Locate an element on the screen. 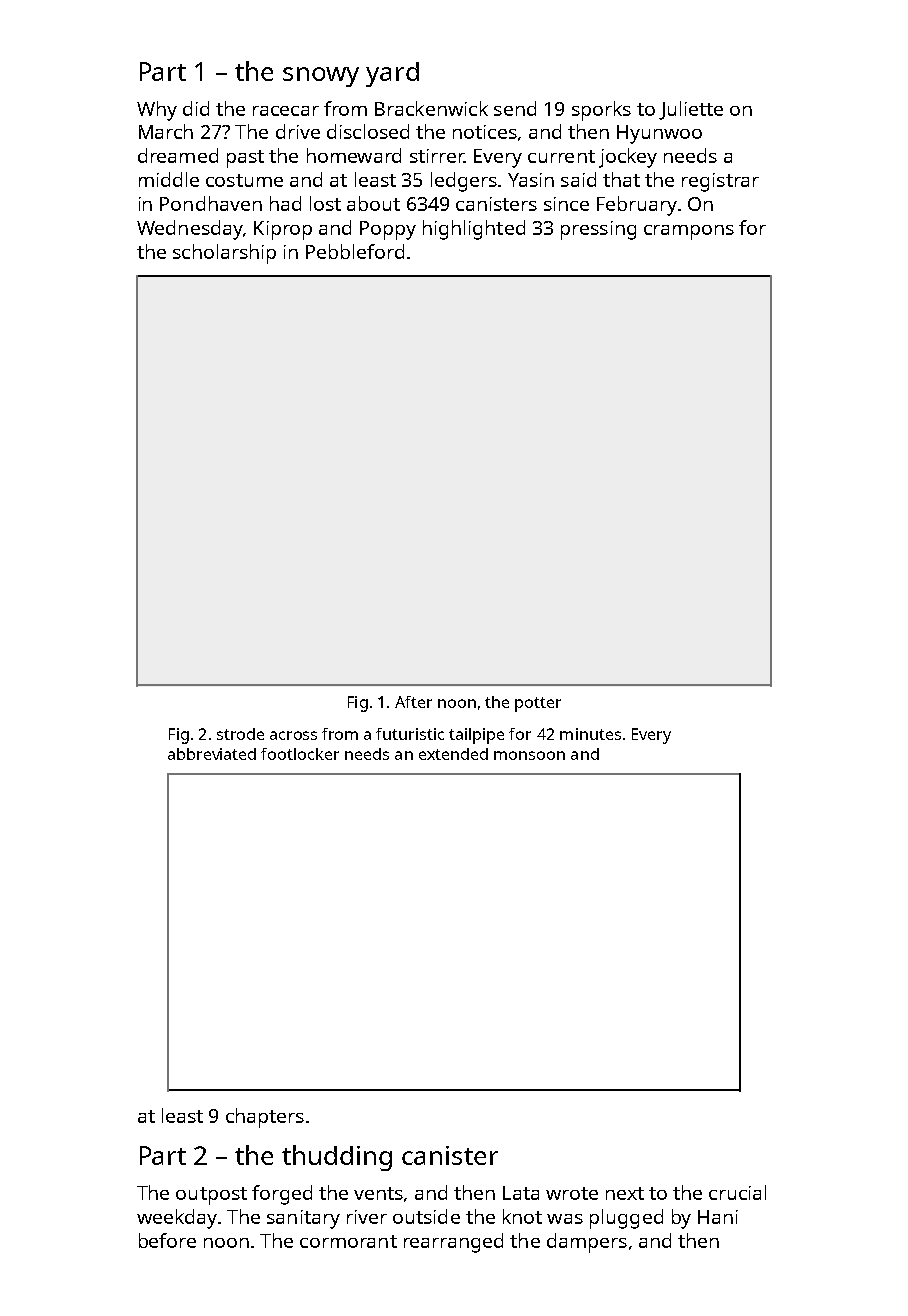 The image size is (908, 1316). Juliette is located at coordinates (691, 110).
